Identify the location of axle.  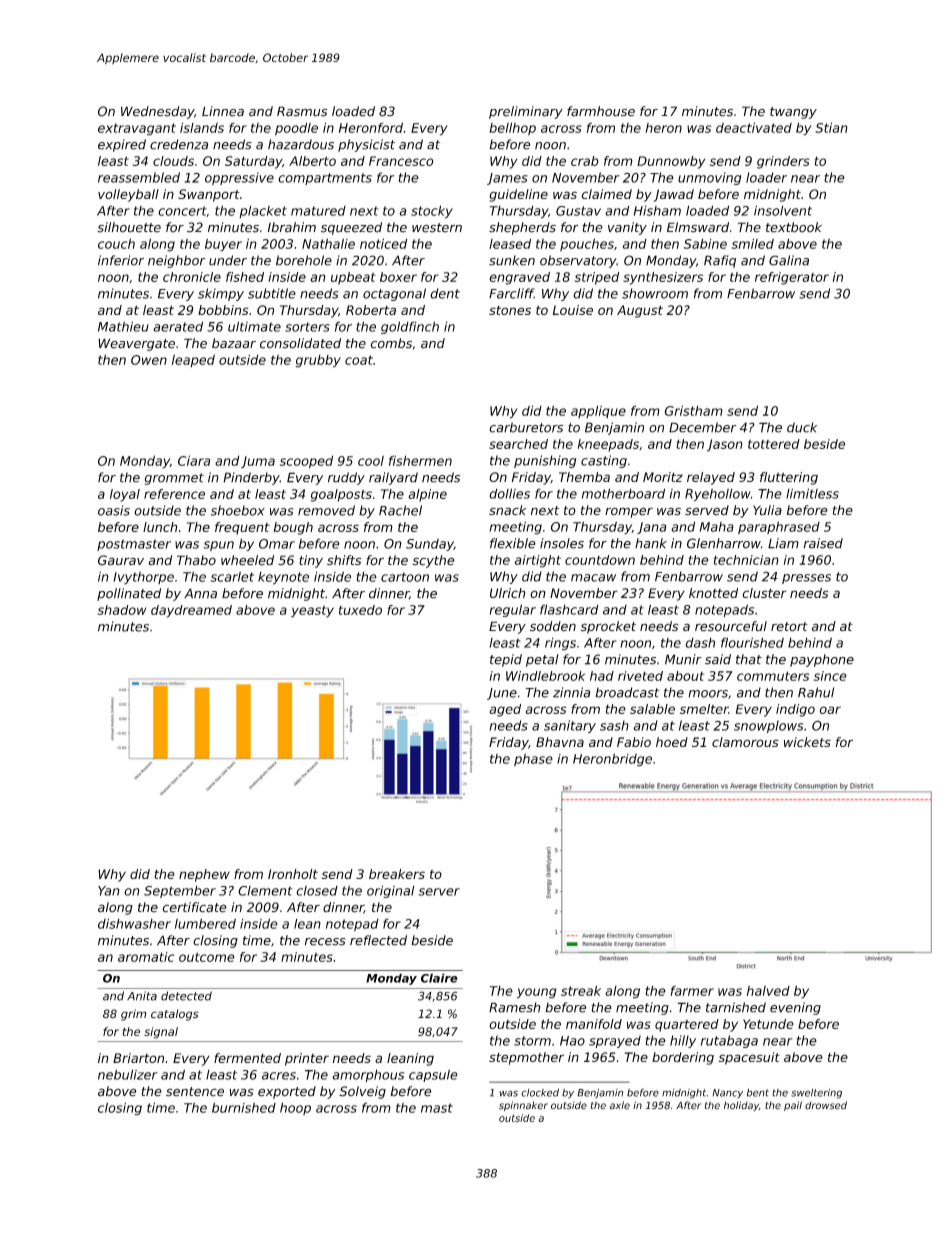
(619, 1105).
